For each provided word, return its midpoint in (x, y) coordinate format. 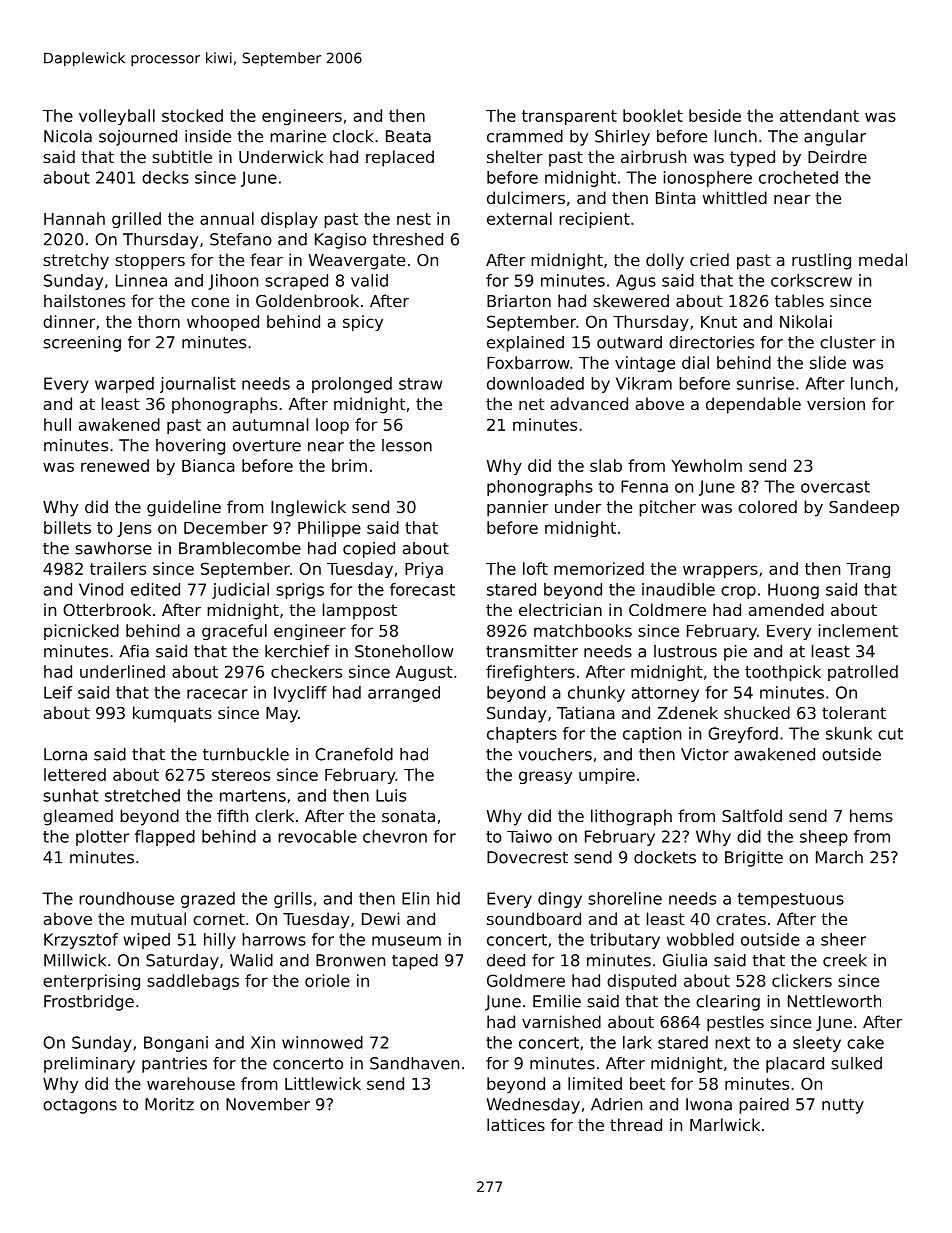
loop (332, 426)
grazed (208, 900)
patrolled (863, 673)
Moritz (169, 1104)
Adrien (616, 1104)
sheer (843, 939)
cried (709, 259)
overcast (835, 487)
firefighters (530, 673)
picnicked (81, 632)
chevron (395, 836)
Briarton (519, 300)
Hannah (74, 218)
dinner (69, 321)
